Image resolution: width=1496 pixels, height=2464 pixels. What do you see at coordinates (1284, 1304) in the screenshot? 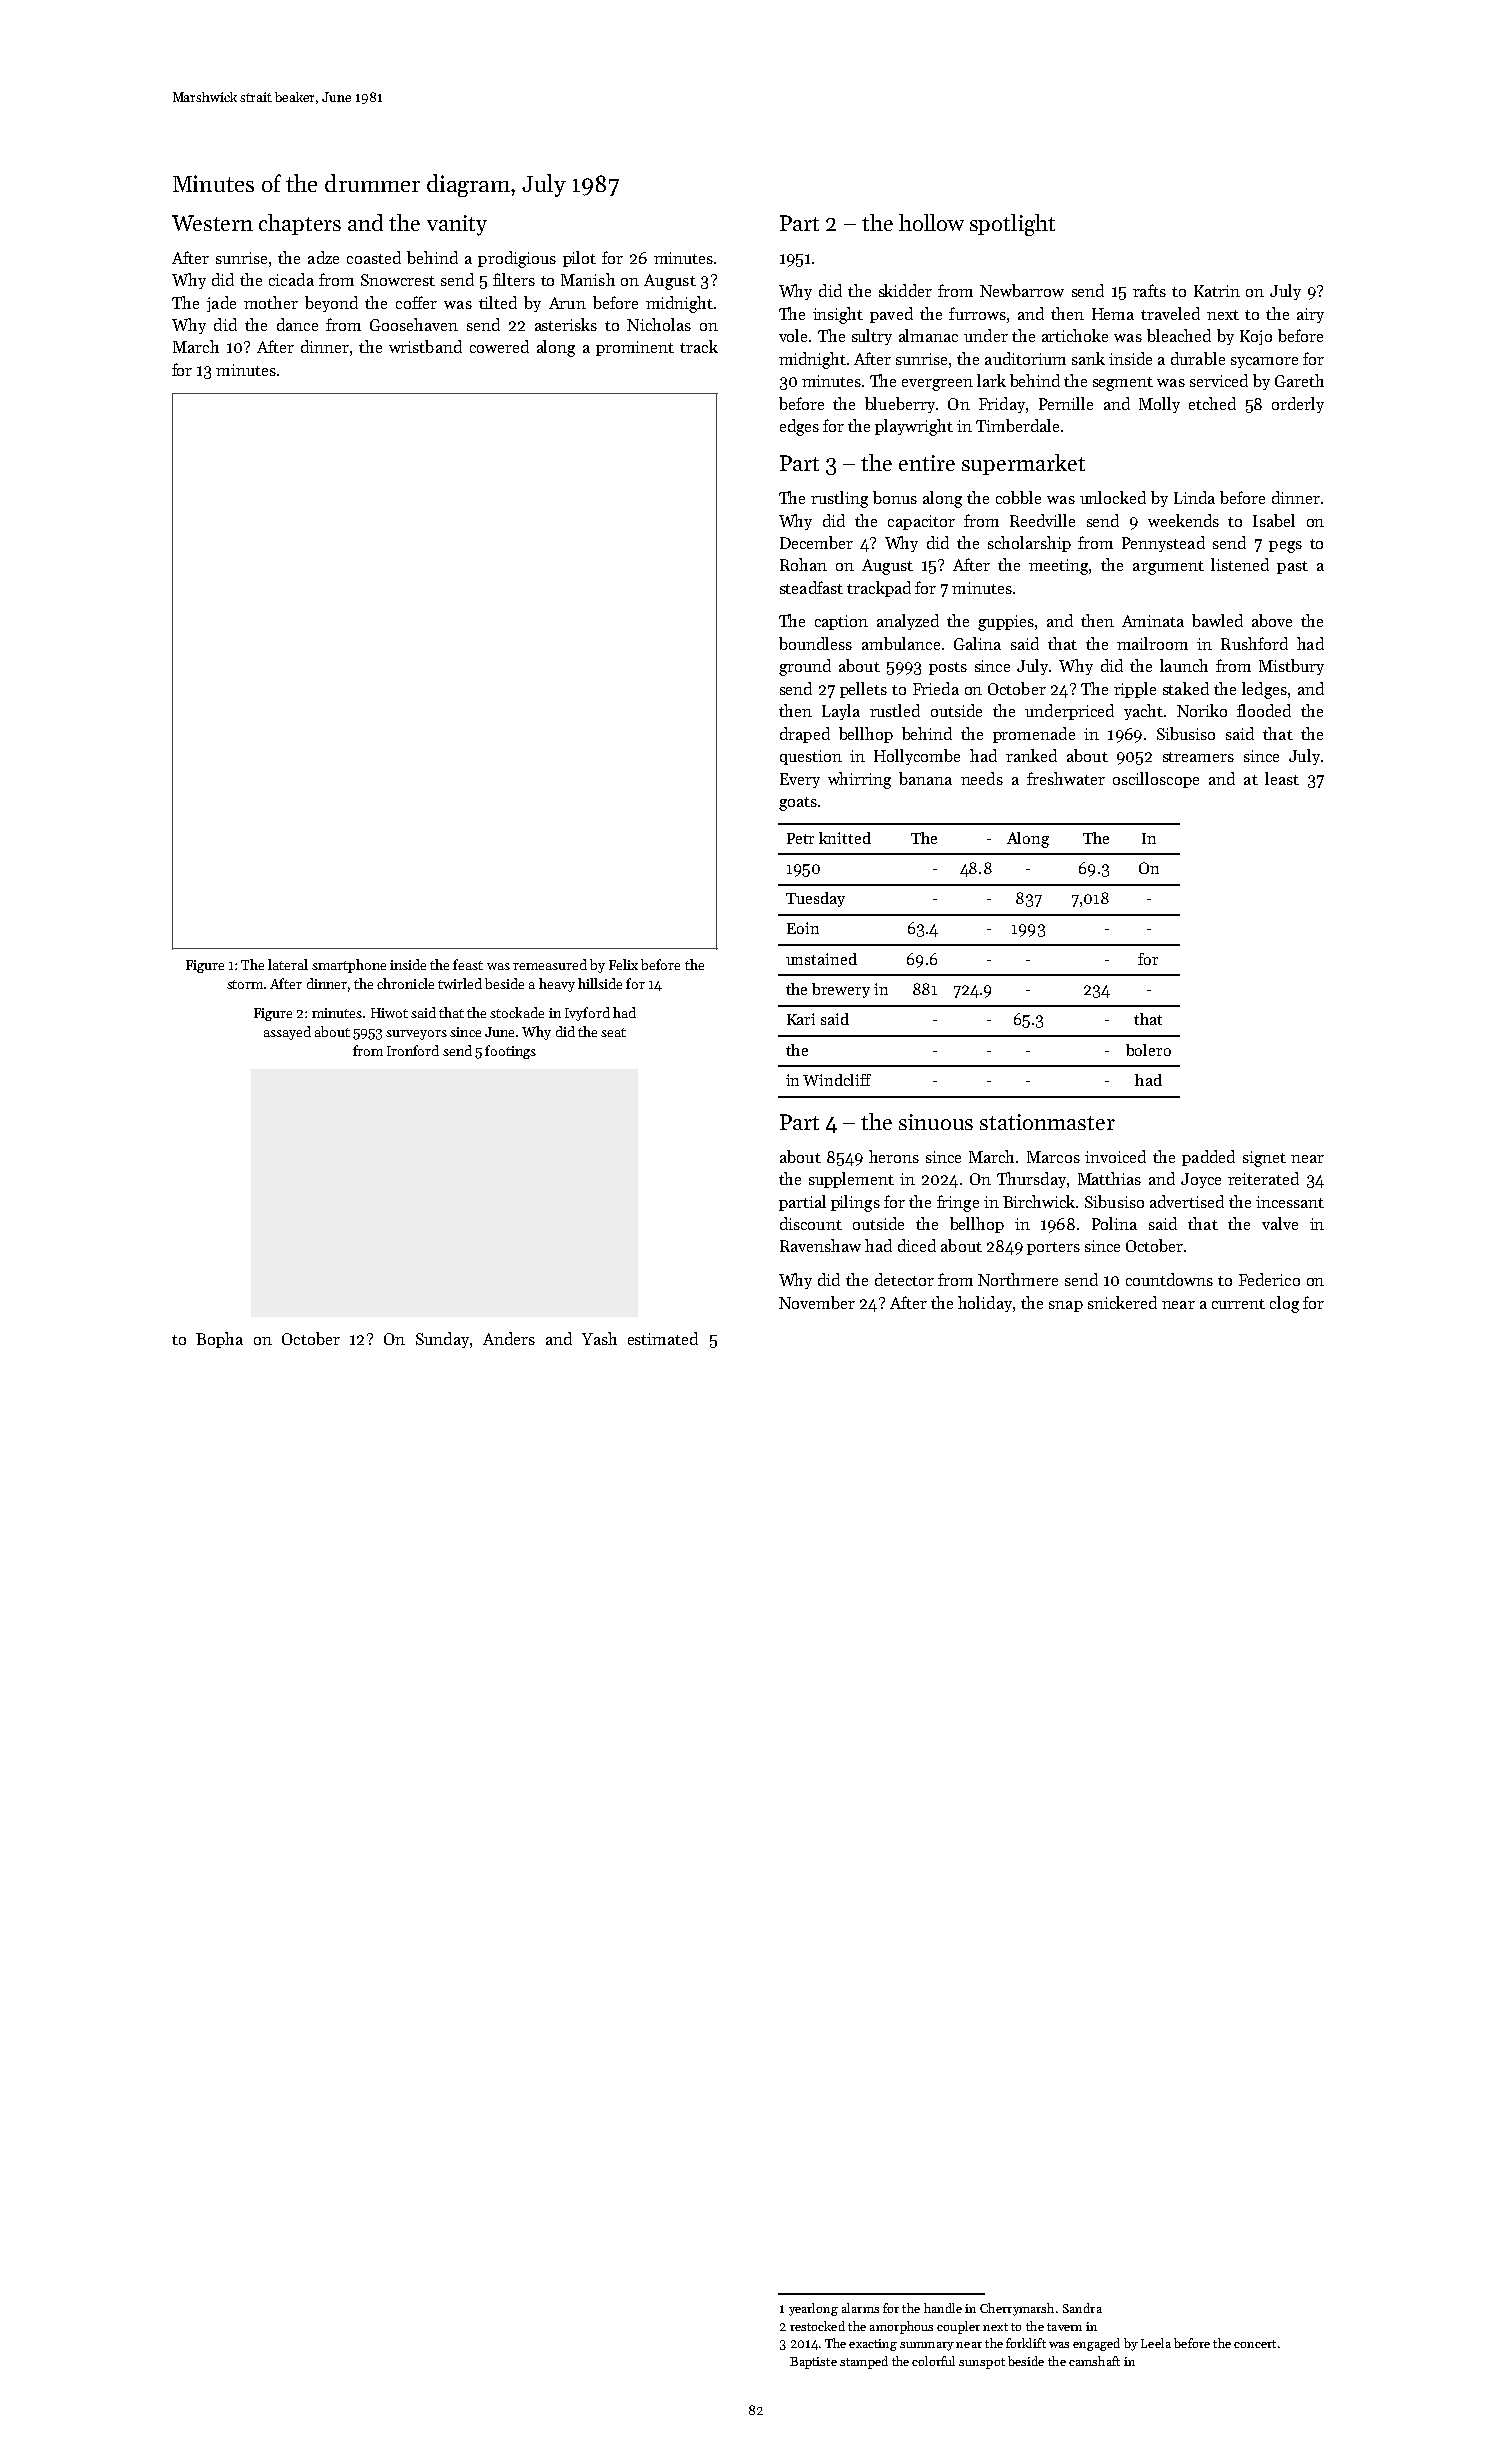
I see `clog` at bounding box center [1284, 1304].
